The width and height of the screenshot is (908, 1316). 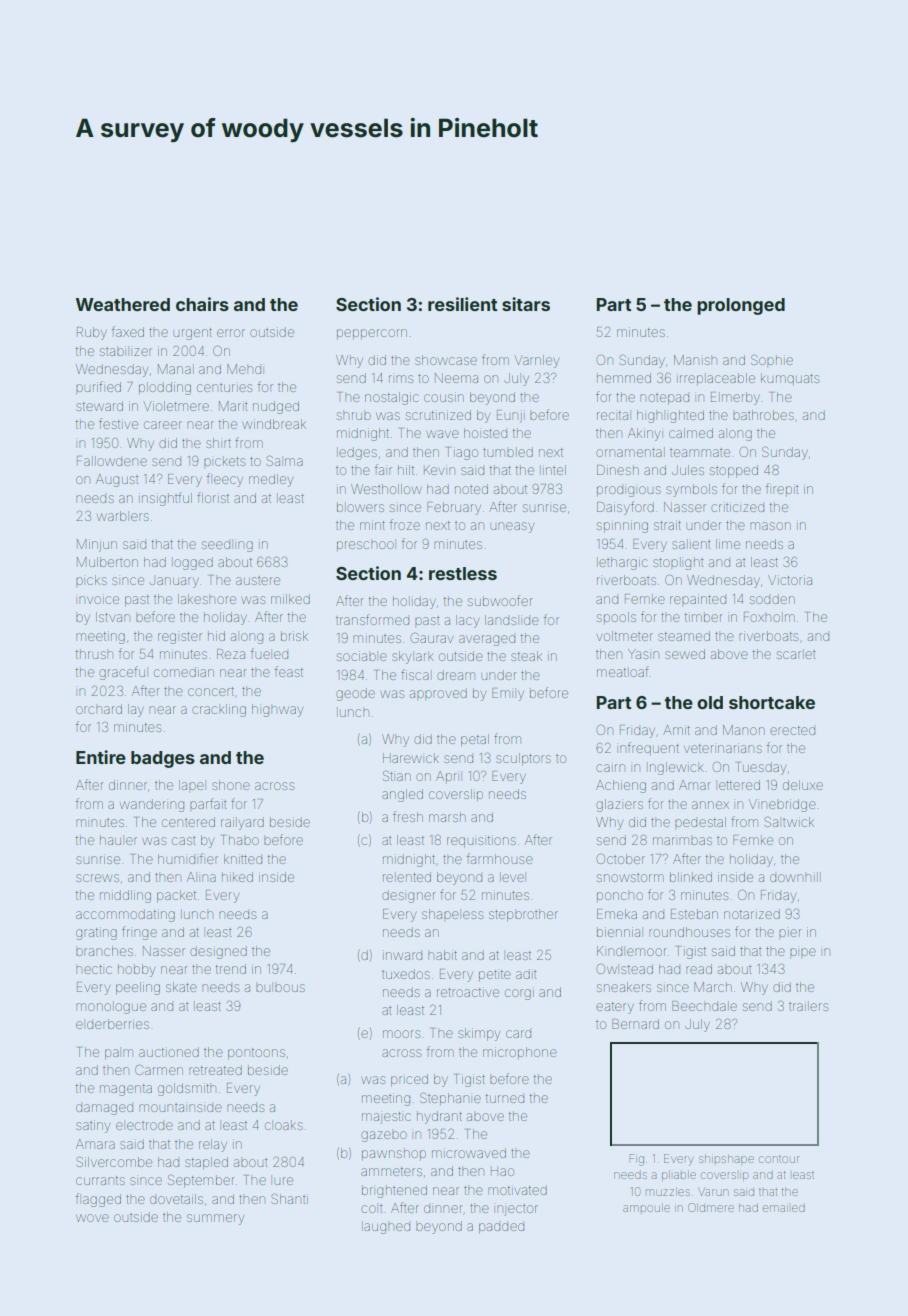 I want to click on landslide, so click(x=512, y=620).
